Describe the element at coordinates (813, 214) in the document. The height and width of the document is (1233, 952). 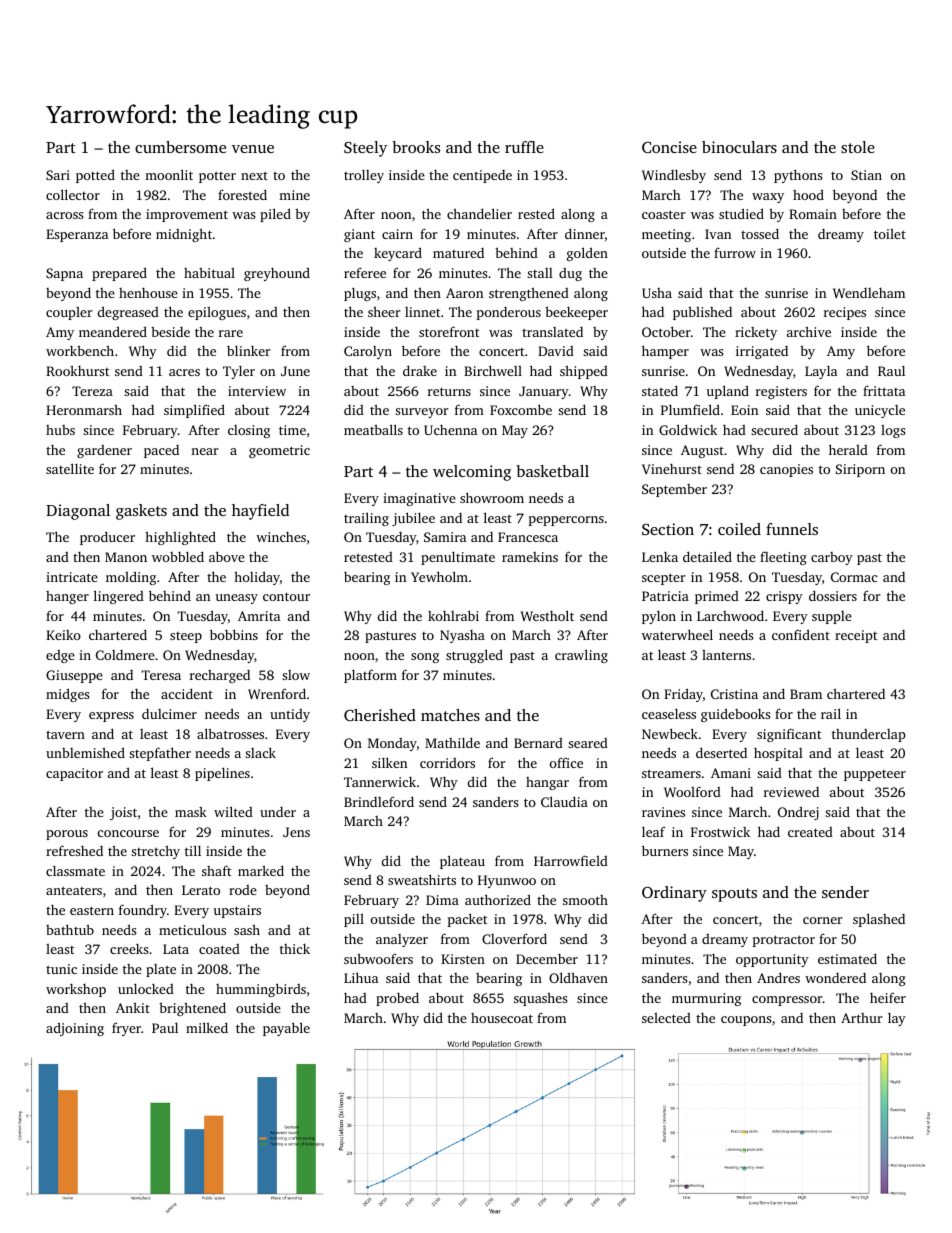
I see `Romain` at that location.
